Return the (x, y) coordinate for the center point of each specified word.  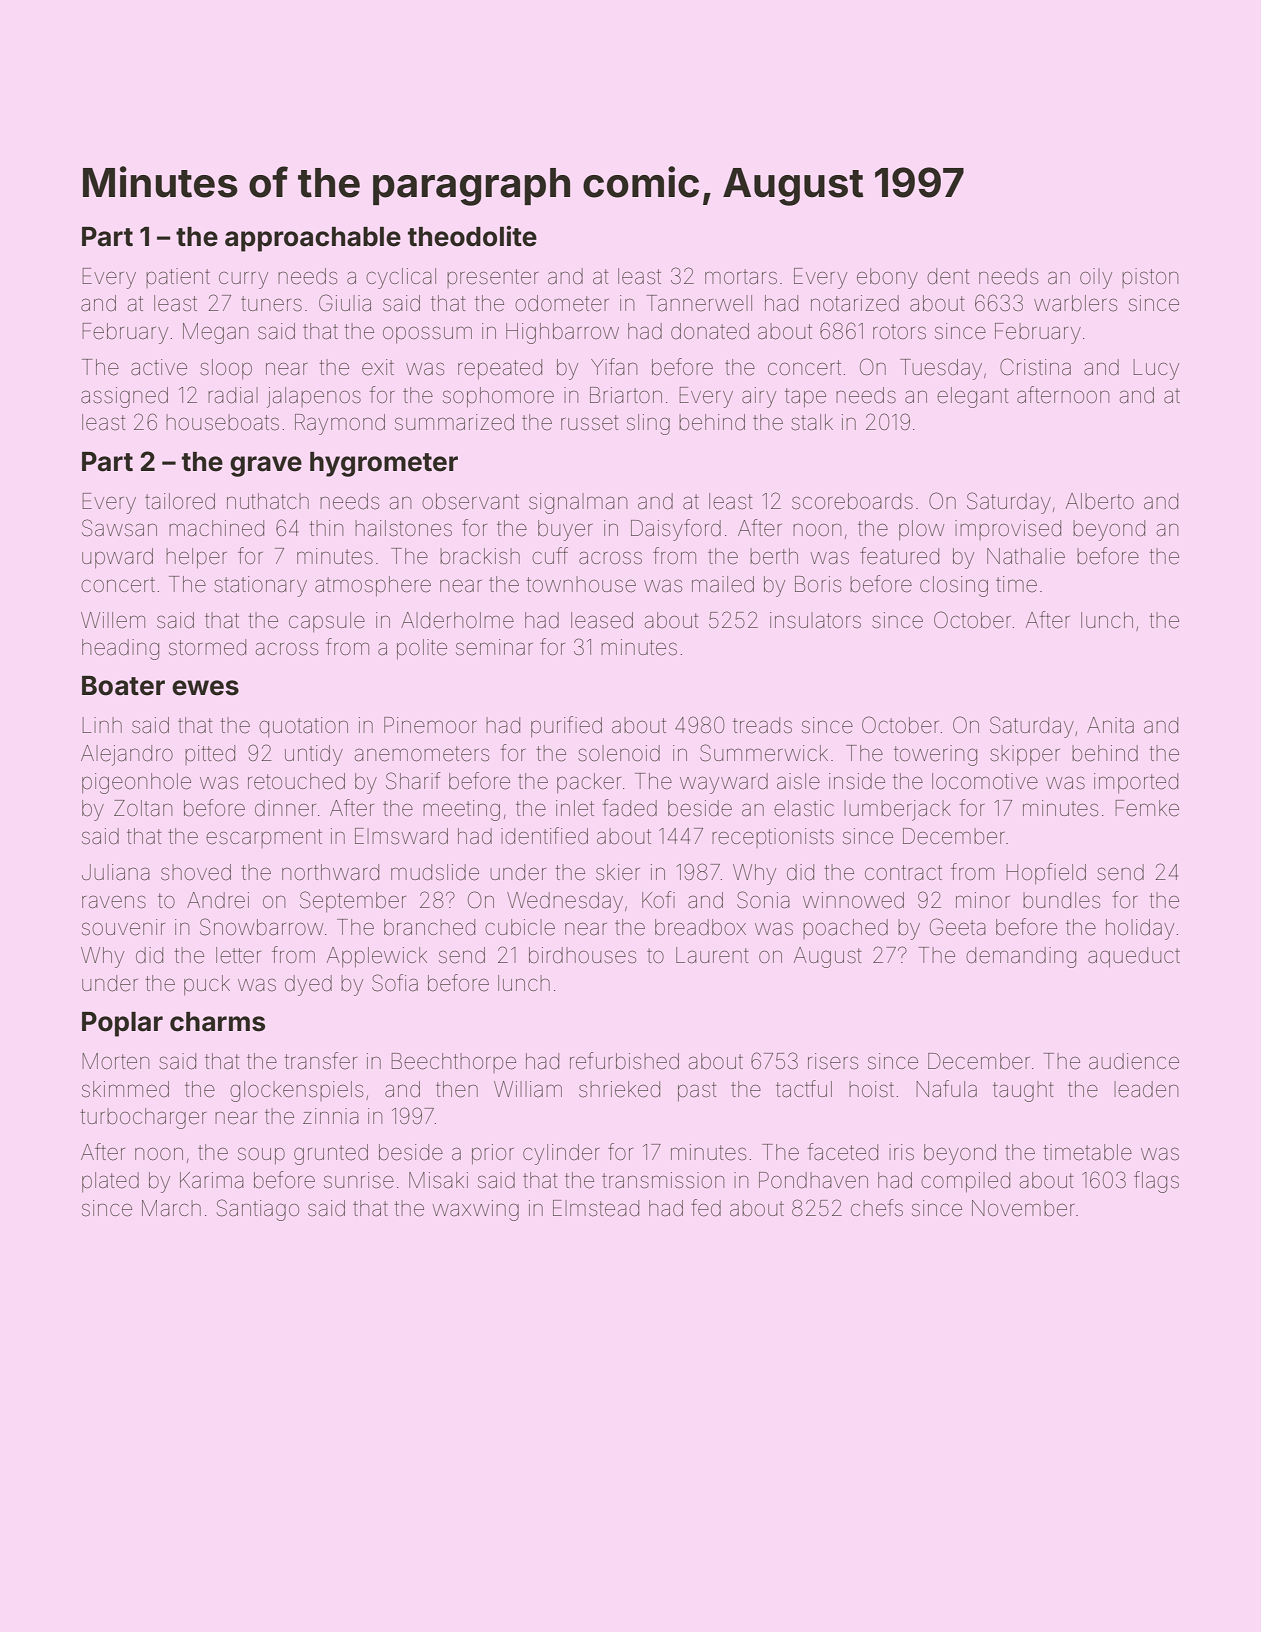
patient (178, 278)
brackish (480, 556)
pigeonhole (136, 783)
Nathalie (1026, 556)
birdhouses (582, 955)
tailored (180, 501)
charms (217, 1022)
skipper (1025, 755)
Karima (212, 1180)
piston (1150, 278)
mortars (741, 277)
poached (845, 929)
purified (566, 726)
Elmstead (596, 1208)
